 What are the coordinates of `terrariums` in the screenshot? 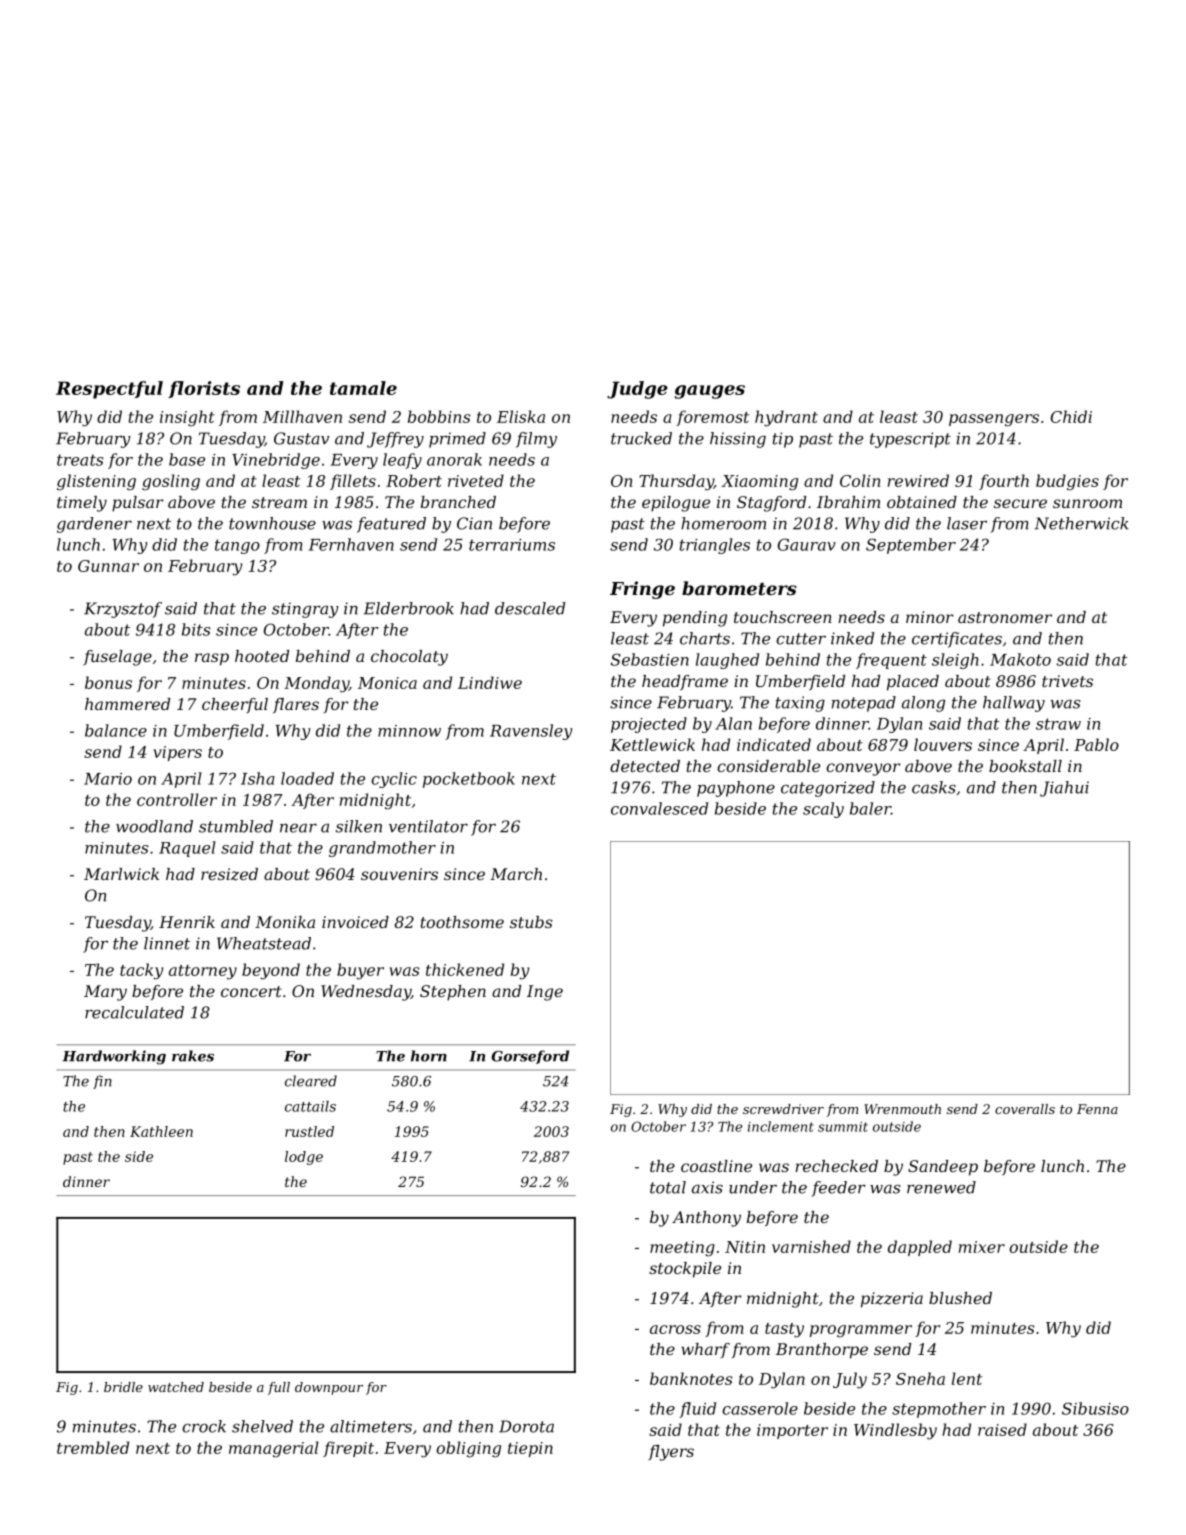 It's located at (512, 545).
